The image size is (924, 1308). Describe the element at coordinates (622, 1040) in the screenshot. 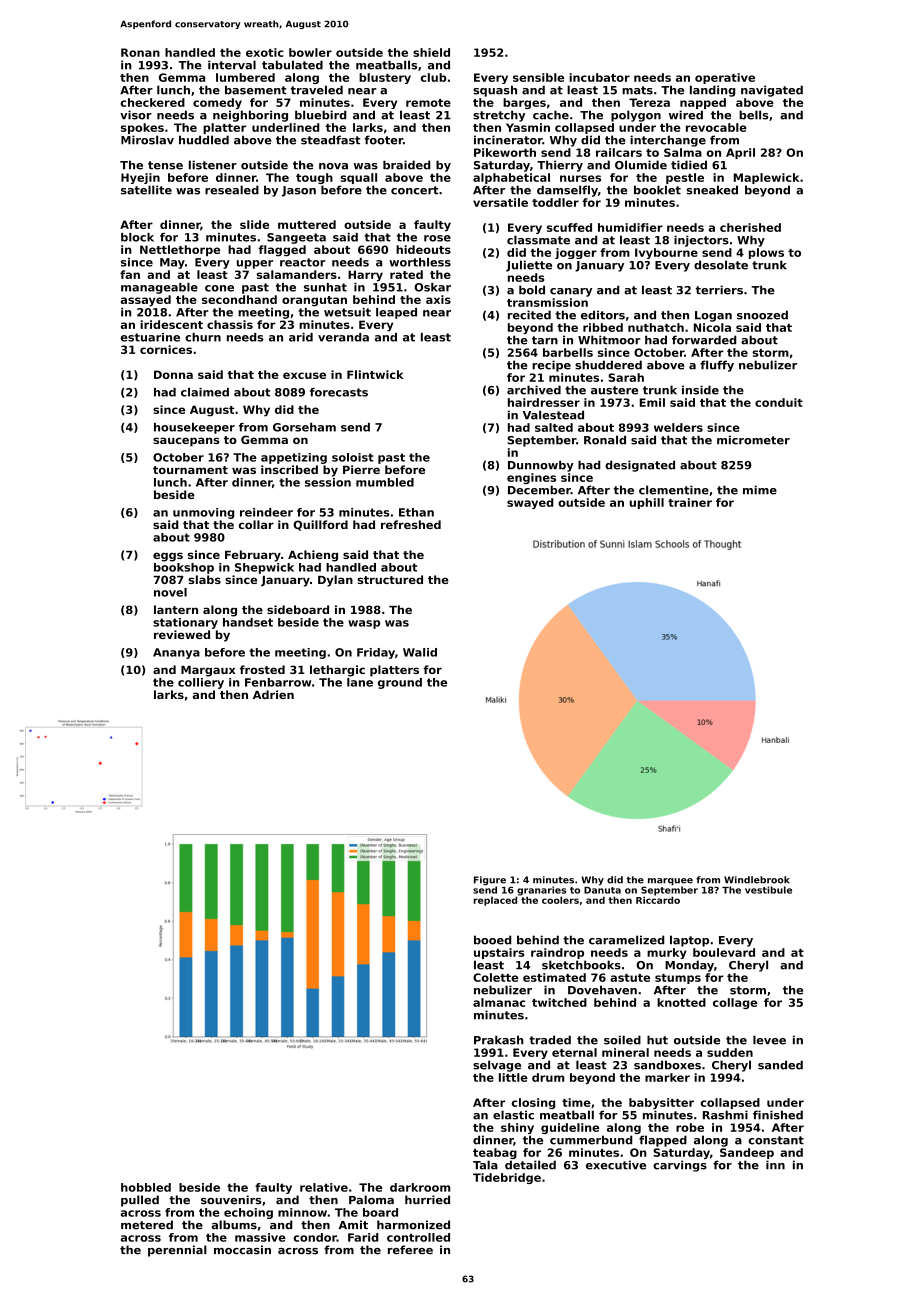

I see `soiled` at that location.
